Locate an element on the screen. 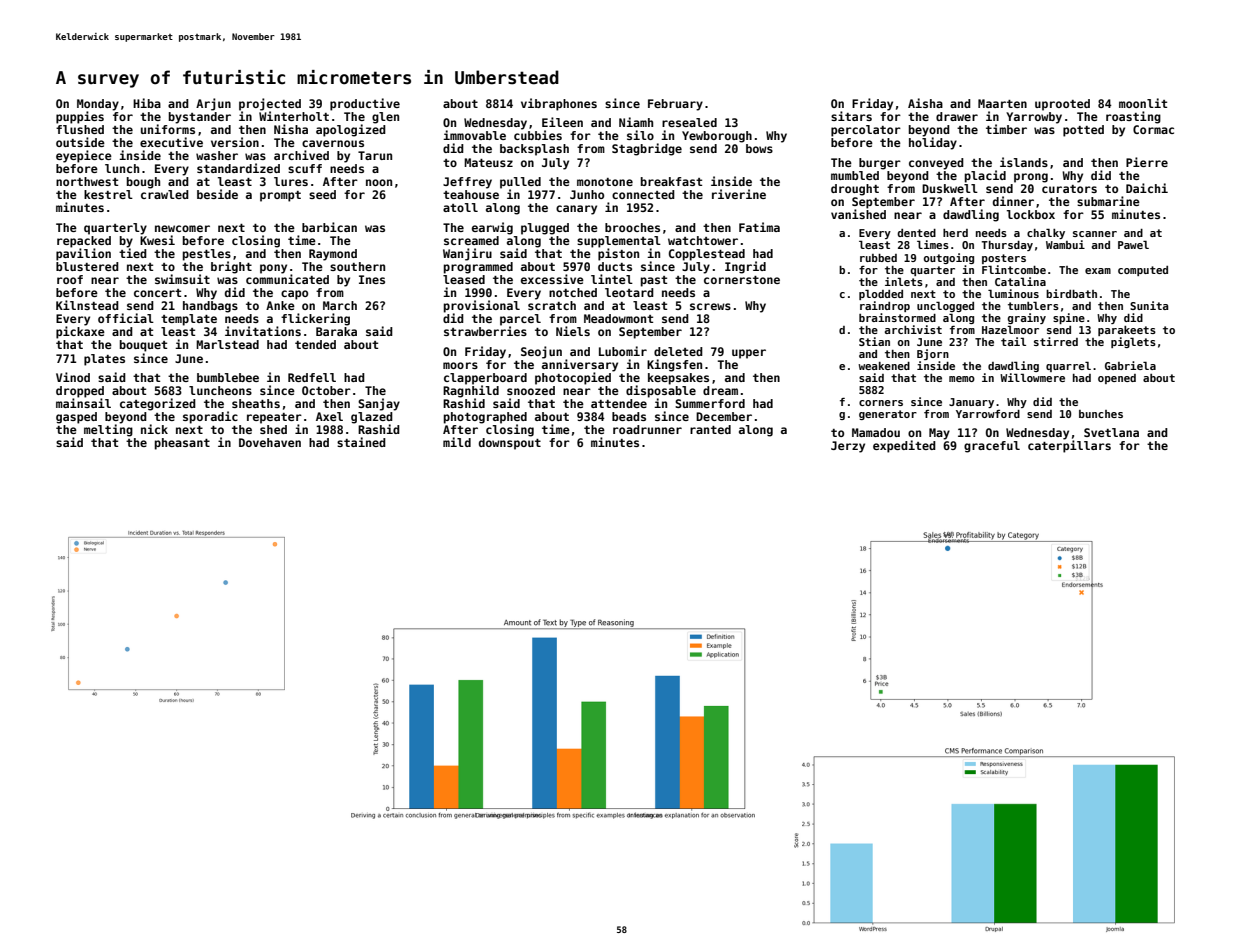  photographed is located at coordinates (485, 418).
